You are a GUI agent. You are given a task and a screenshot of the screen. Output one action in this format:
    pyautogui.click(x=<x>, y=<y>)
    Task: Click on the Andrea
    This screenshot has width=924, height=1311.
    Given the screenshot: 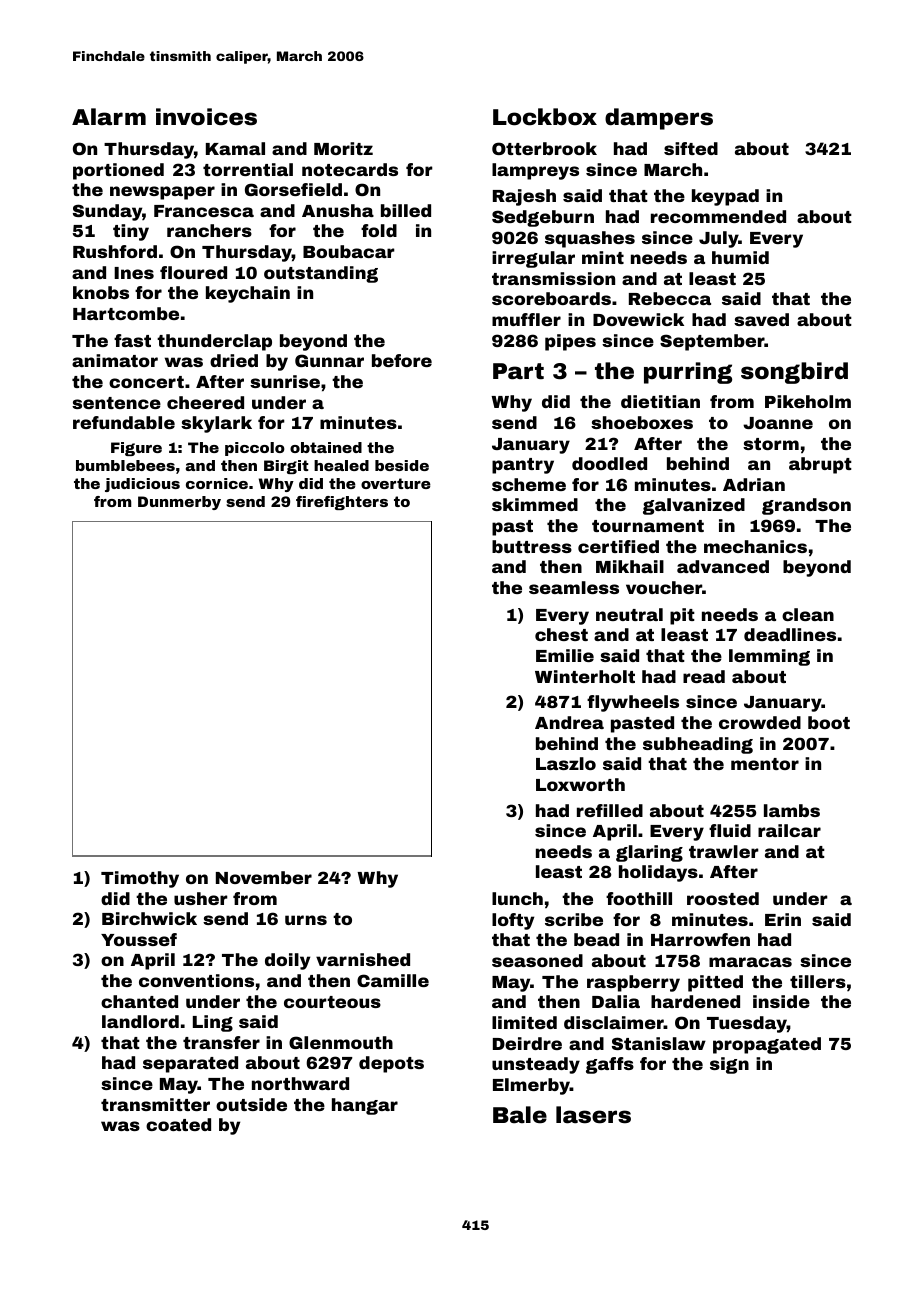 What is the action you would take?
    pyautogui.click(x=569, y=722)
